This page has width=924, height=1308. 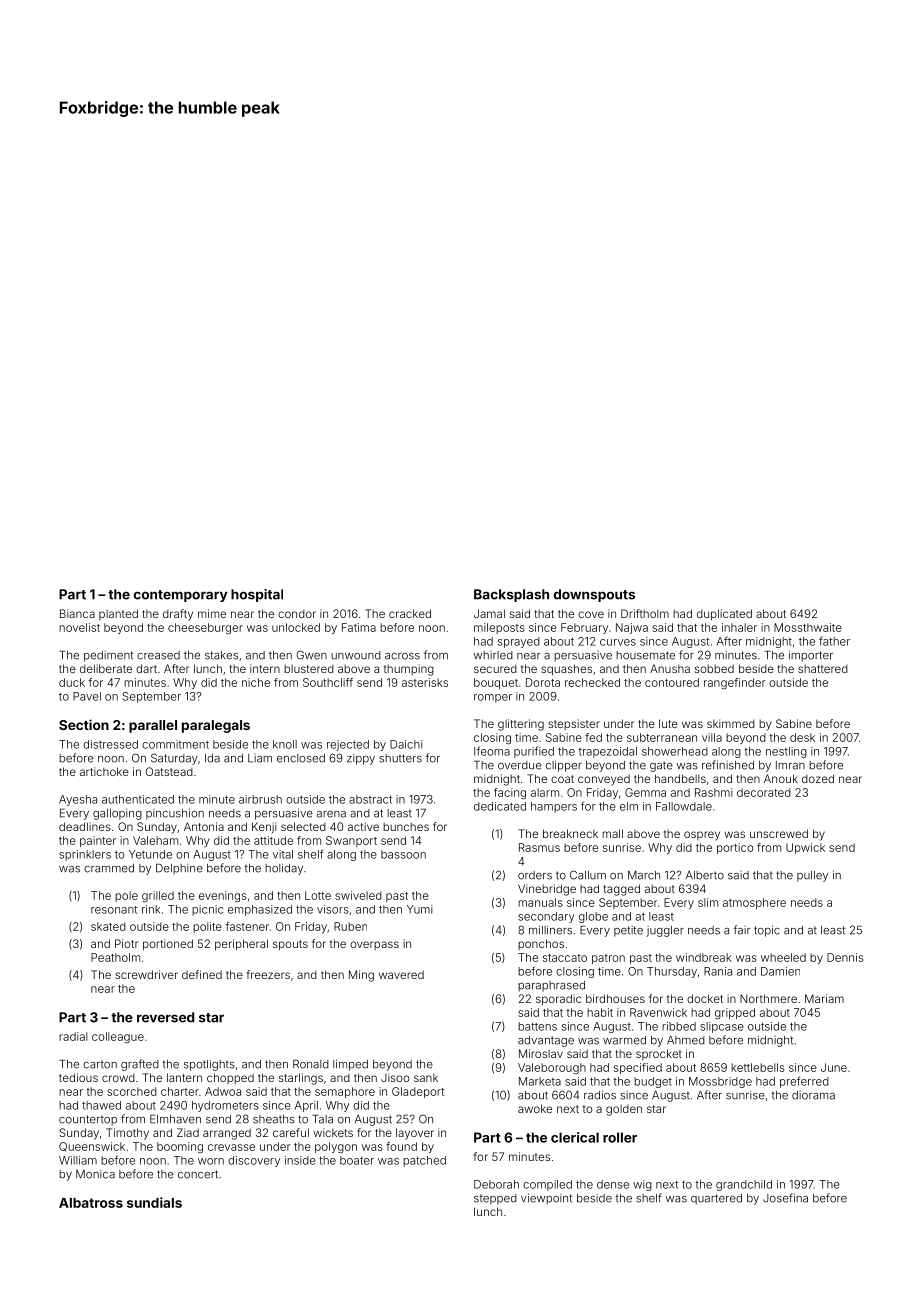 I want to click on planted, so click(x=118, y=614).
